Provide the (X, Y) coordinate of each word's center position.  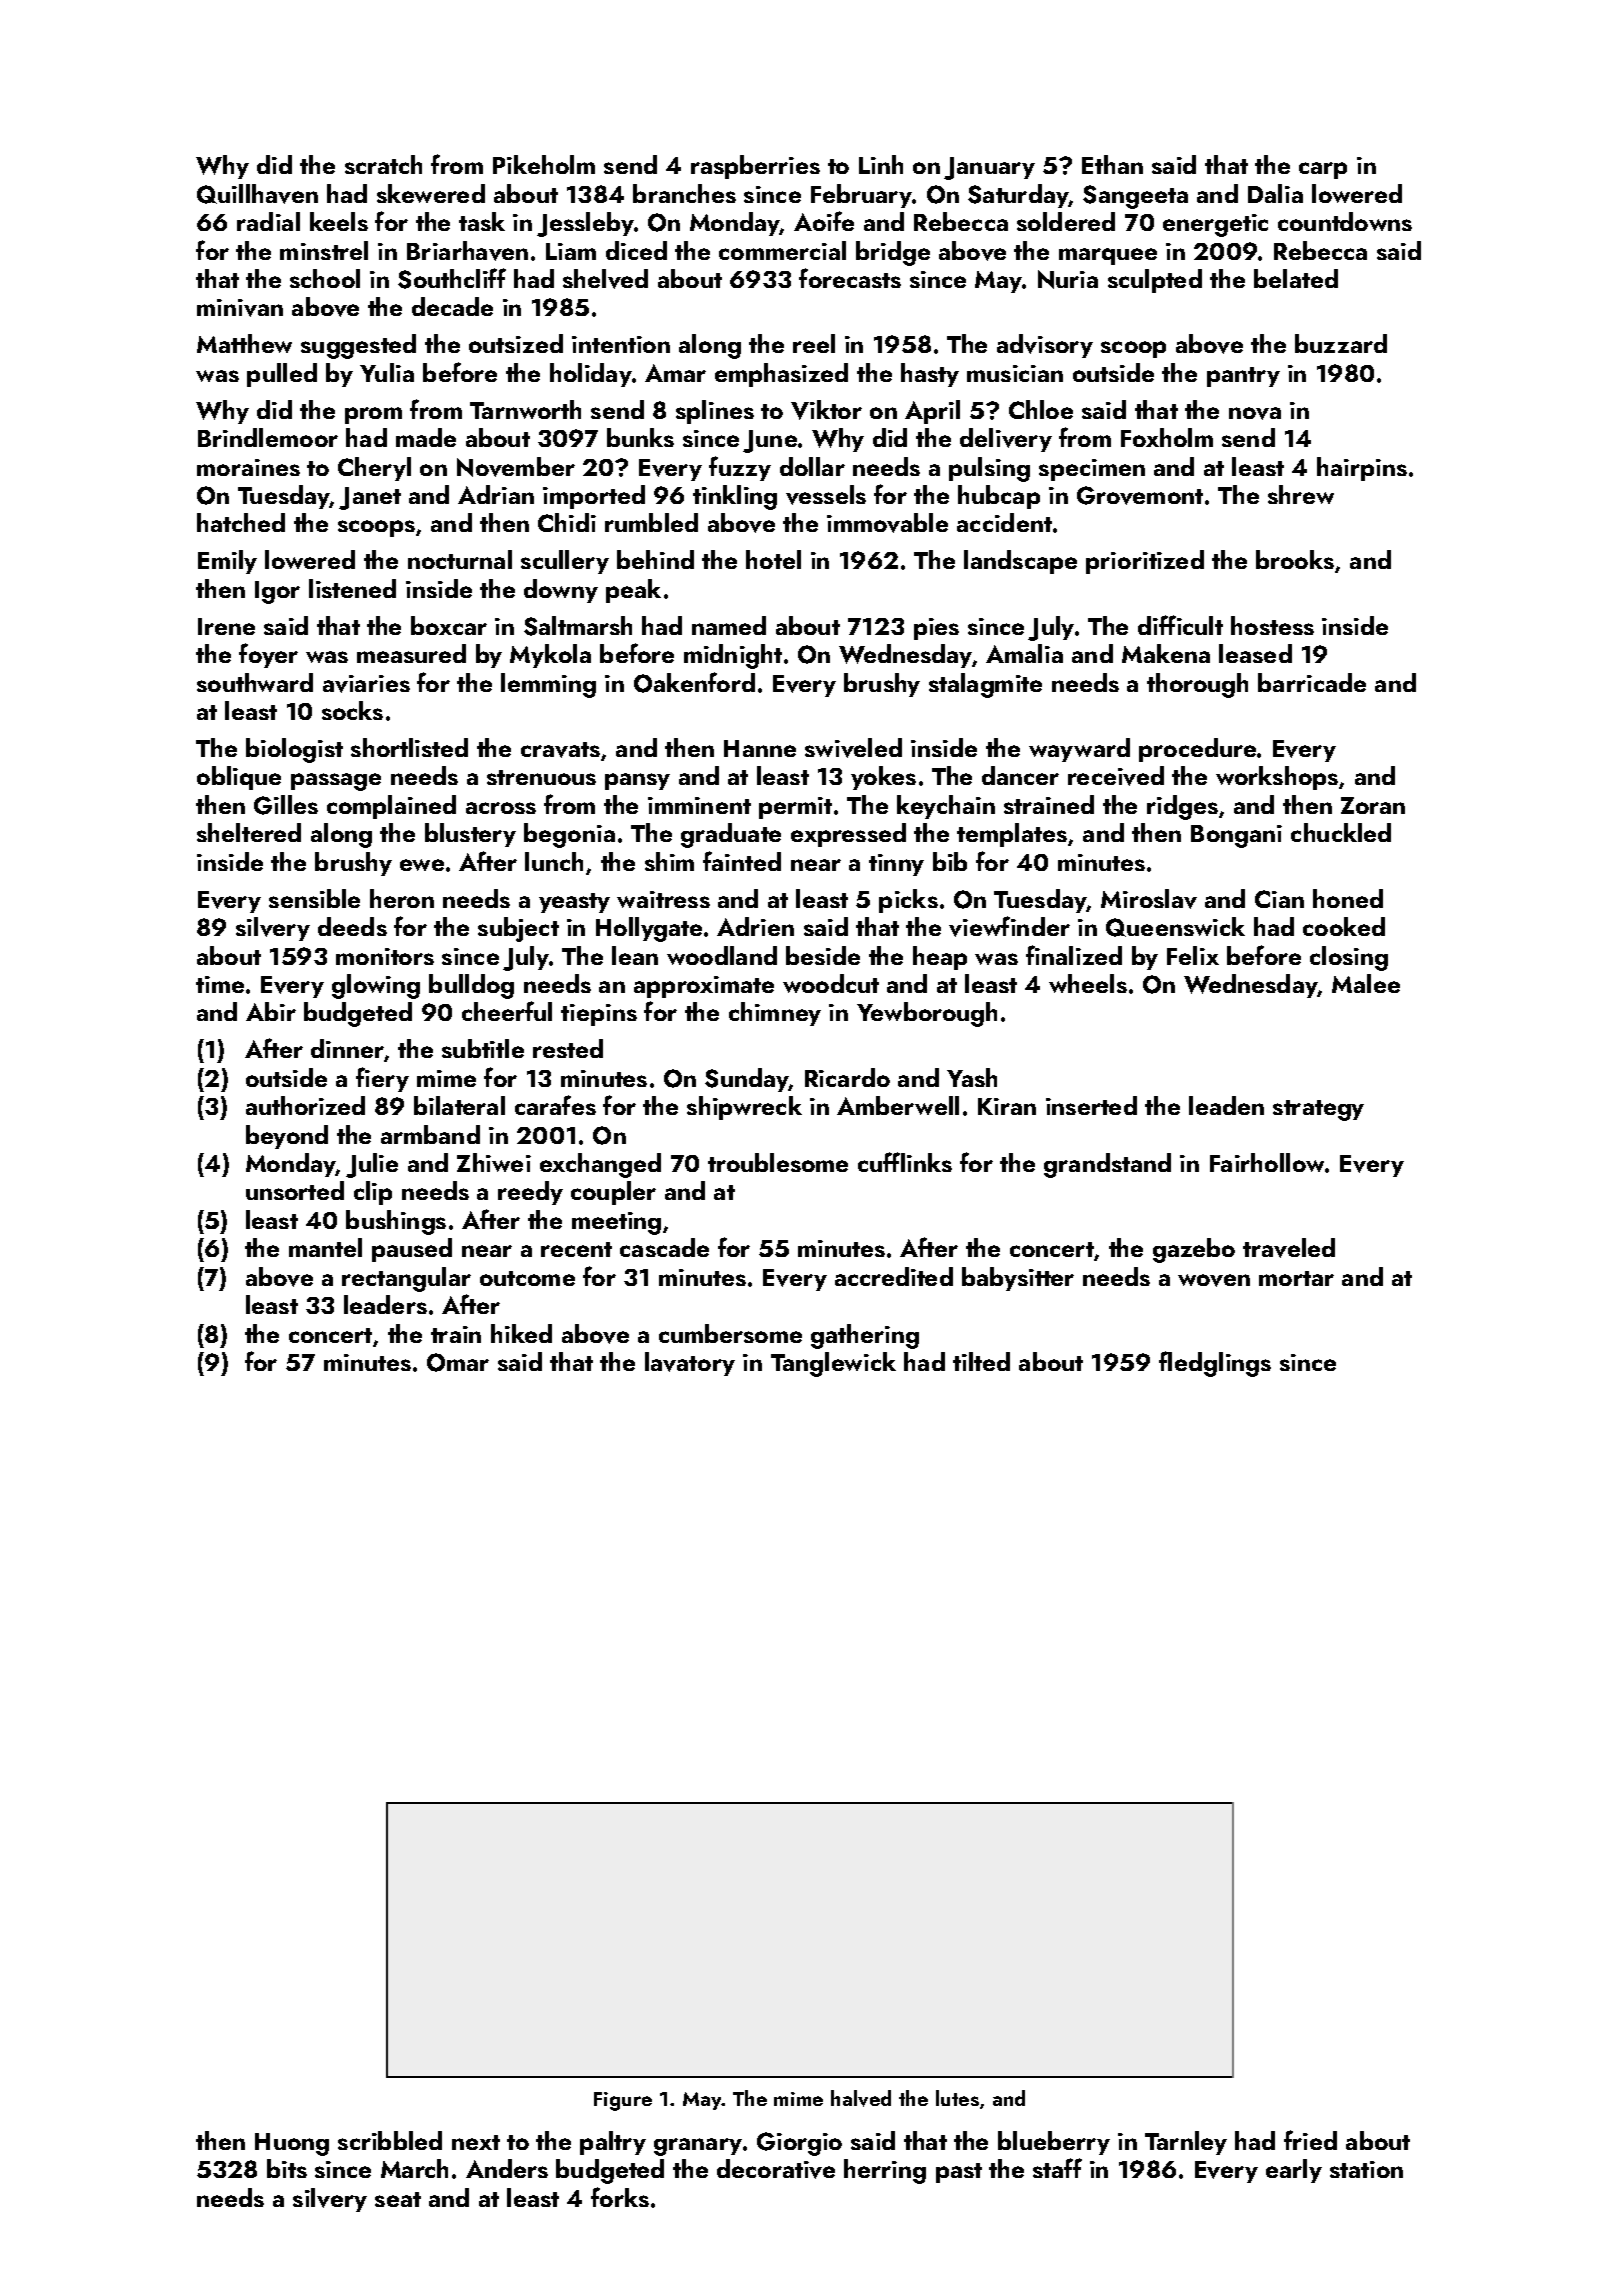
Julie (372, 1165)
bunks (640, 437)
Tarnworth (525, 409)
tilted (981, 1361)
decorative (776, 2169)
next (476, 2142)
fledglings (1215, 1364)
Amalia (1024, 653)
